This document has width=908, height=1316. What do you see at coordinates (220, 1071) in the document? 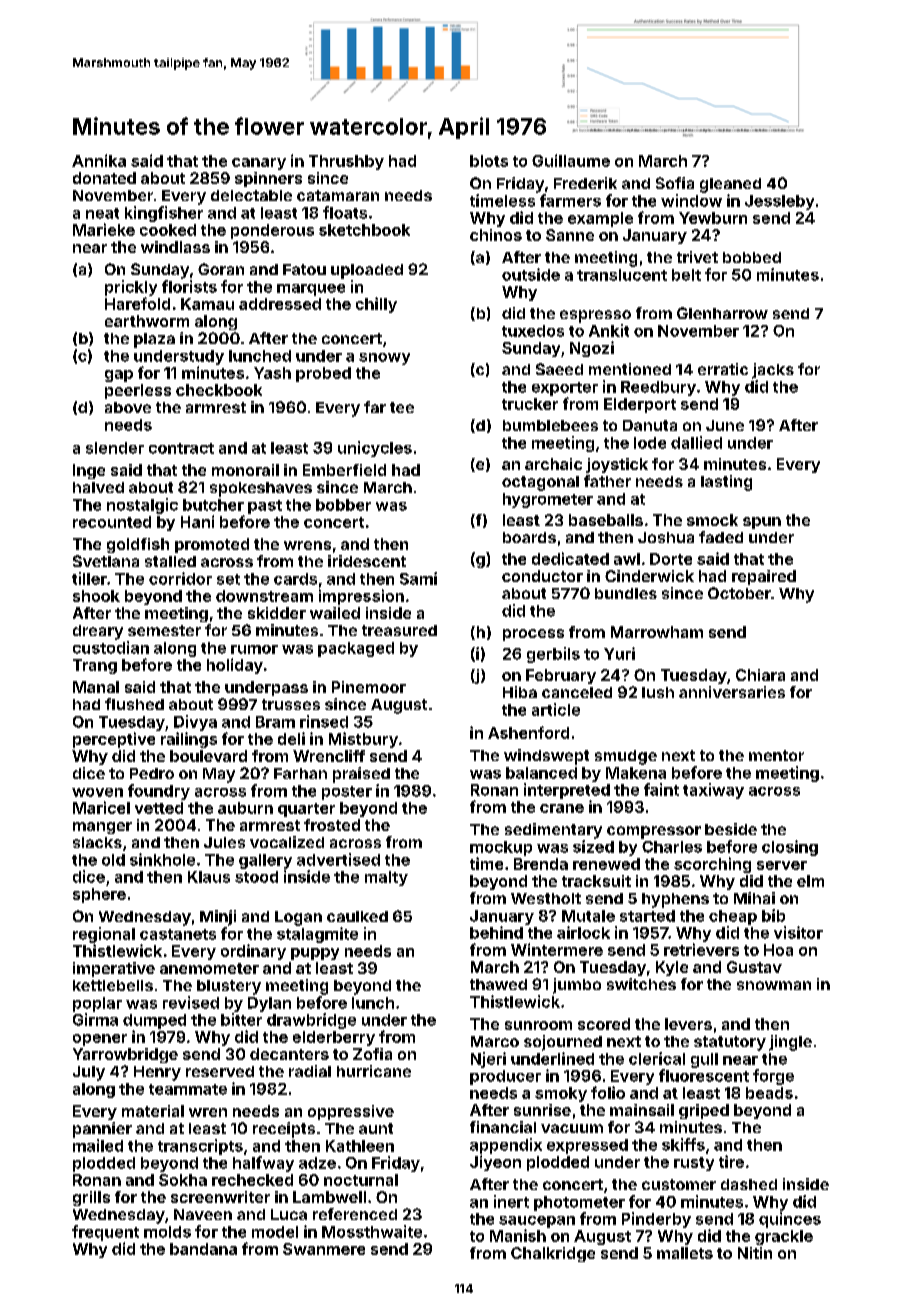
I see `reserved` at bounding box center [220, 1071].
